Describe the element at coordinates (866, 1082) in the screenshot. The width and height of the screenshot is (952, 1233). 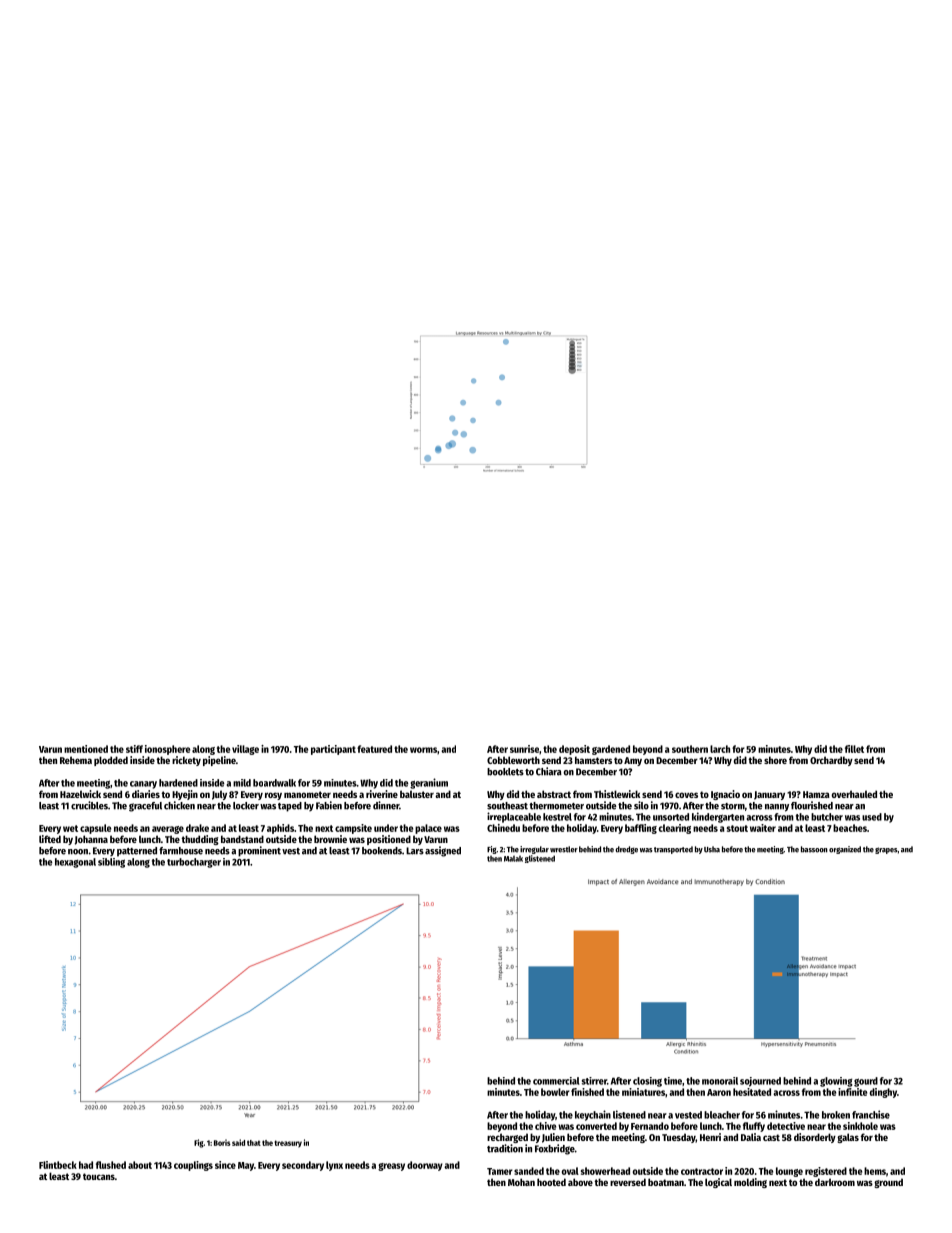
I see `gourd` at that location.
